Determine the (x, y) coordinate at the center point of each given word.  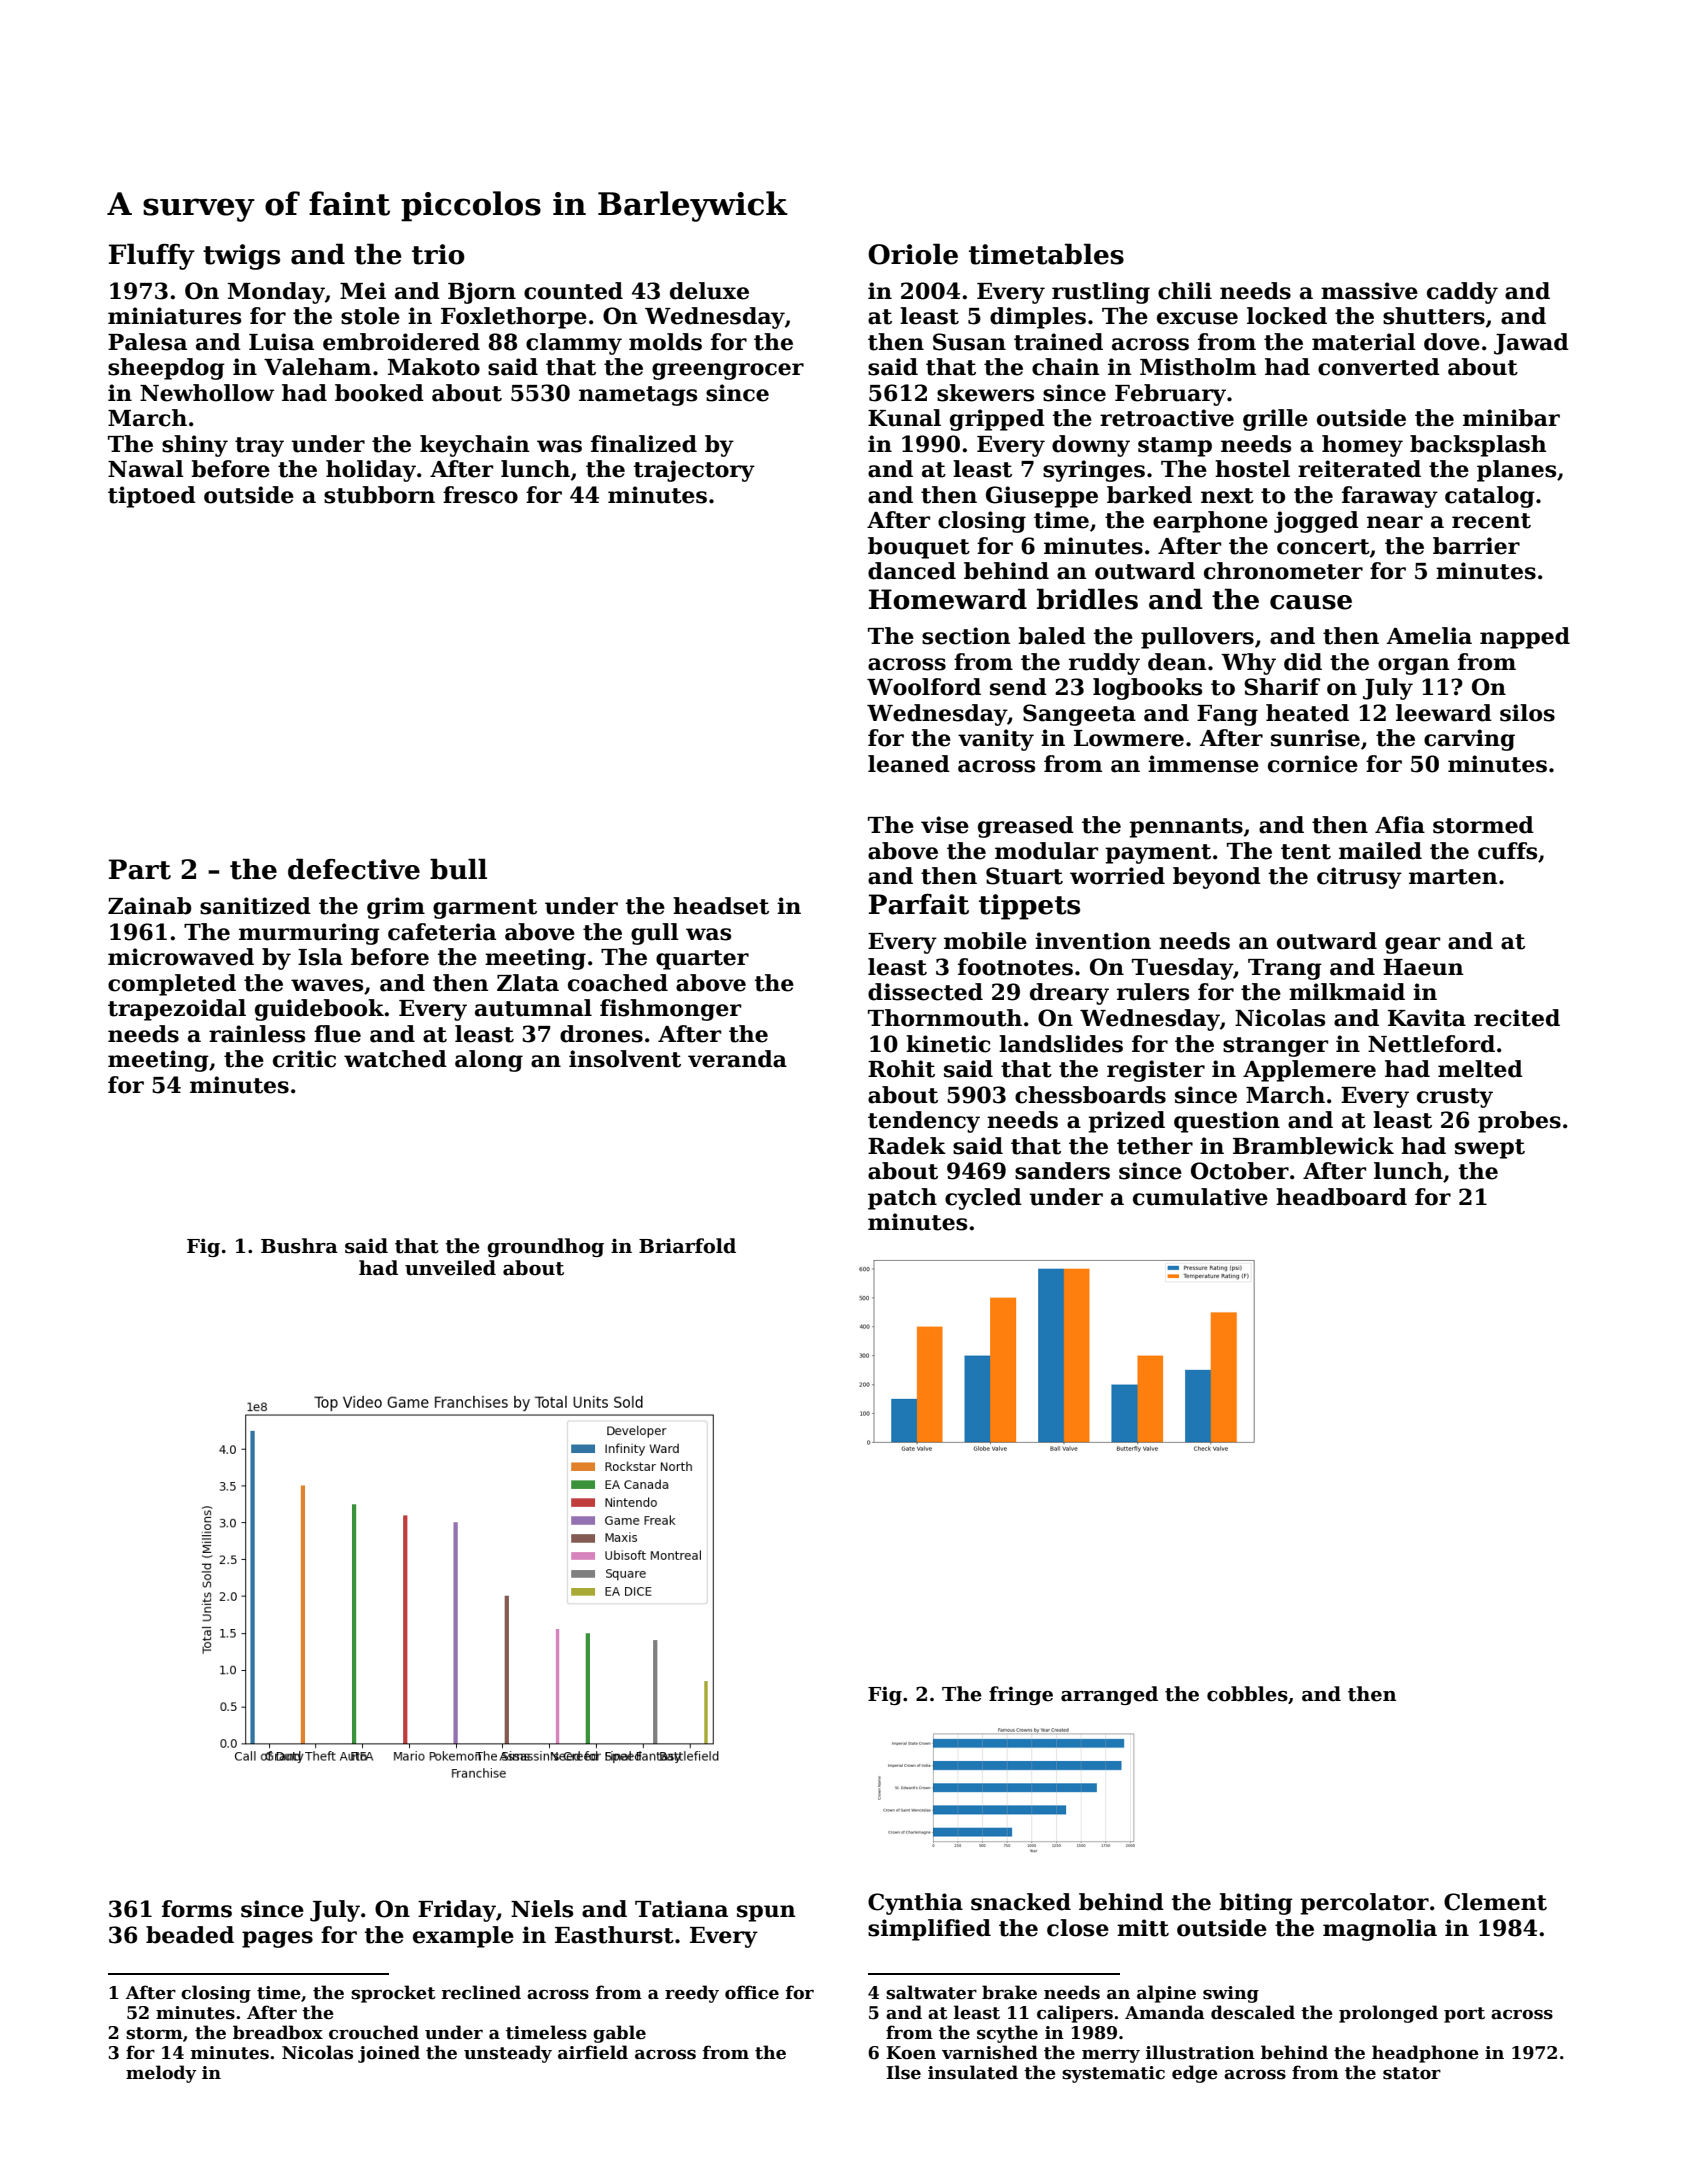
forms (197, 1909)
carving (1469, 740)
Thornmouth (945, 1018)
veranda (737, 1059)
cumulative (1200, 1197)
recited (1517, 1018)
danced (912, 571)
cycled (983, 1199)
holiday (371, 471)
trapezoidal (177, 1010)
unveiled (450, 1268)
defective (354, 869)
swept (1490, 1149)
